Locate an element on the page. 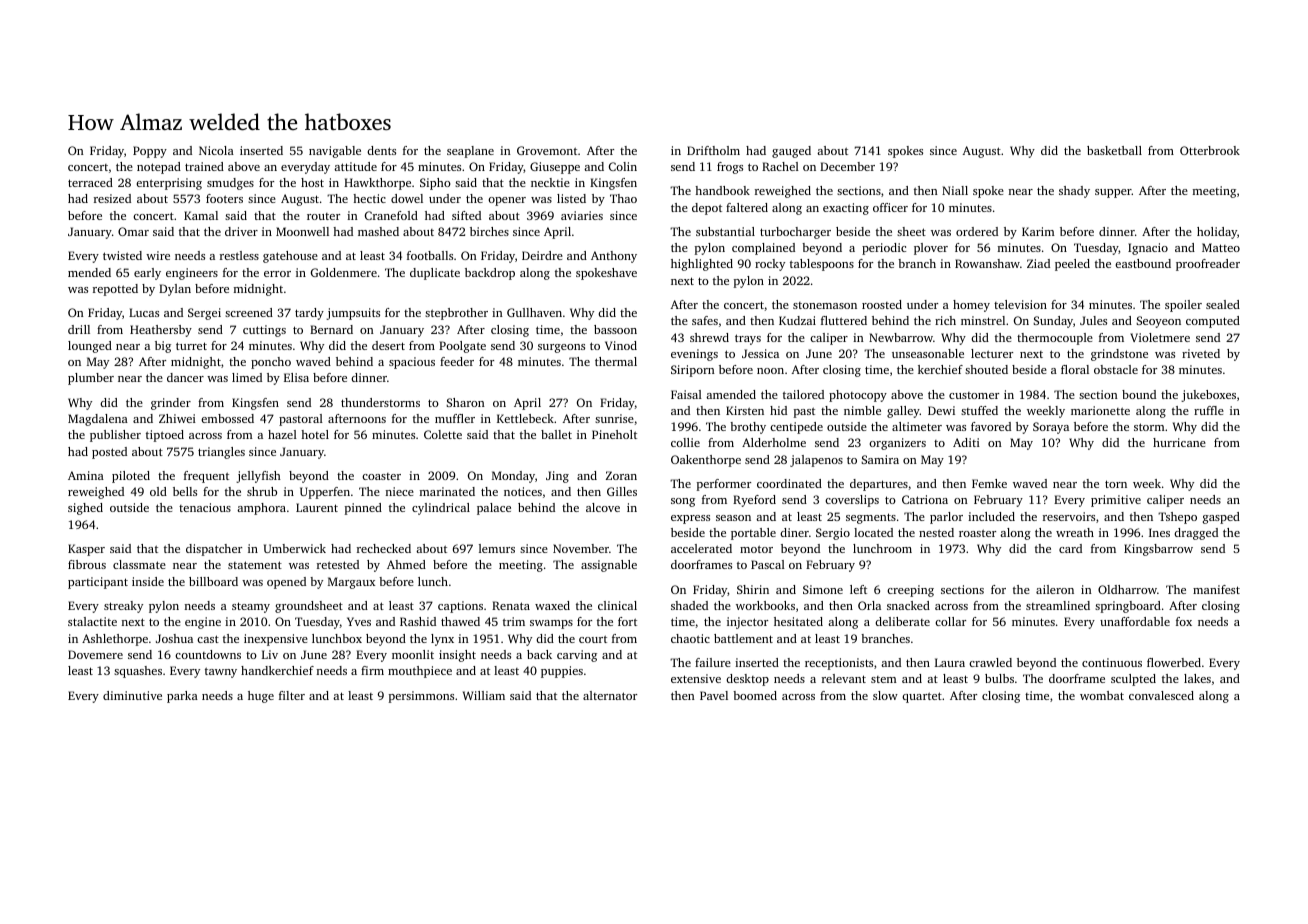 Image resolution: width=1308 pixels, height=924 pixels. card is located at coordinates (1070, 548).
